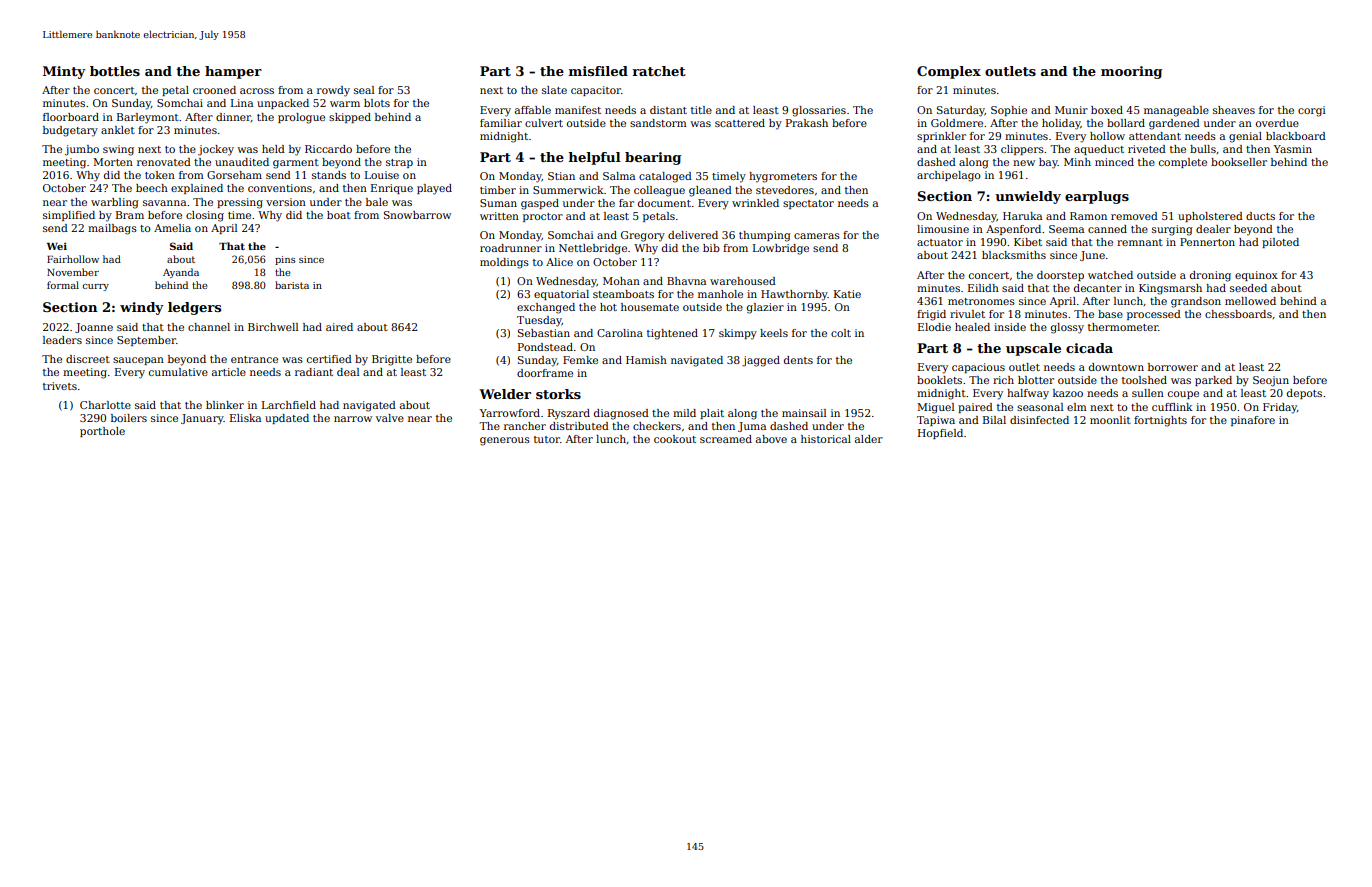  Describe the element at coordinates (1253, 421) in the image. I see `pinafore` at that location.
